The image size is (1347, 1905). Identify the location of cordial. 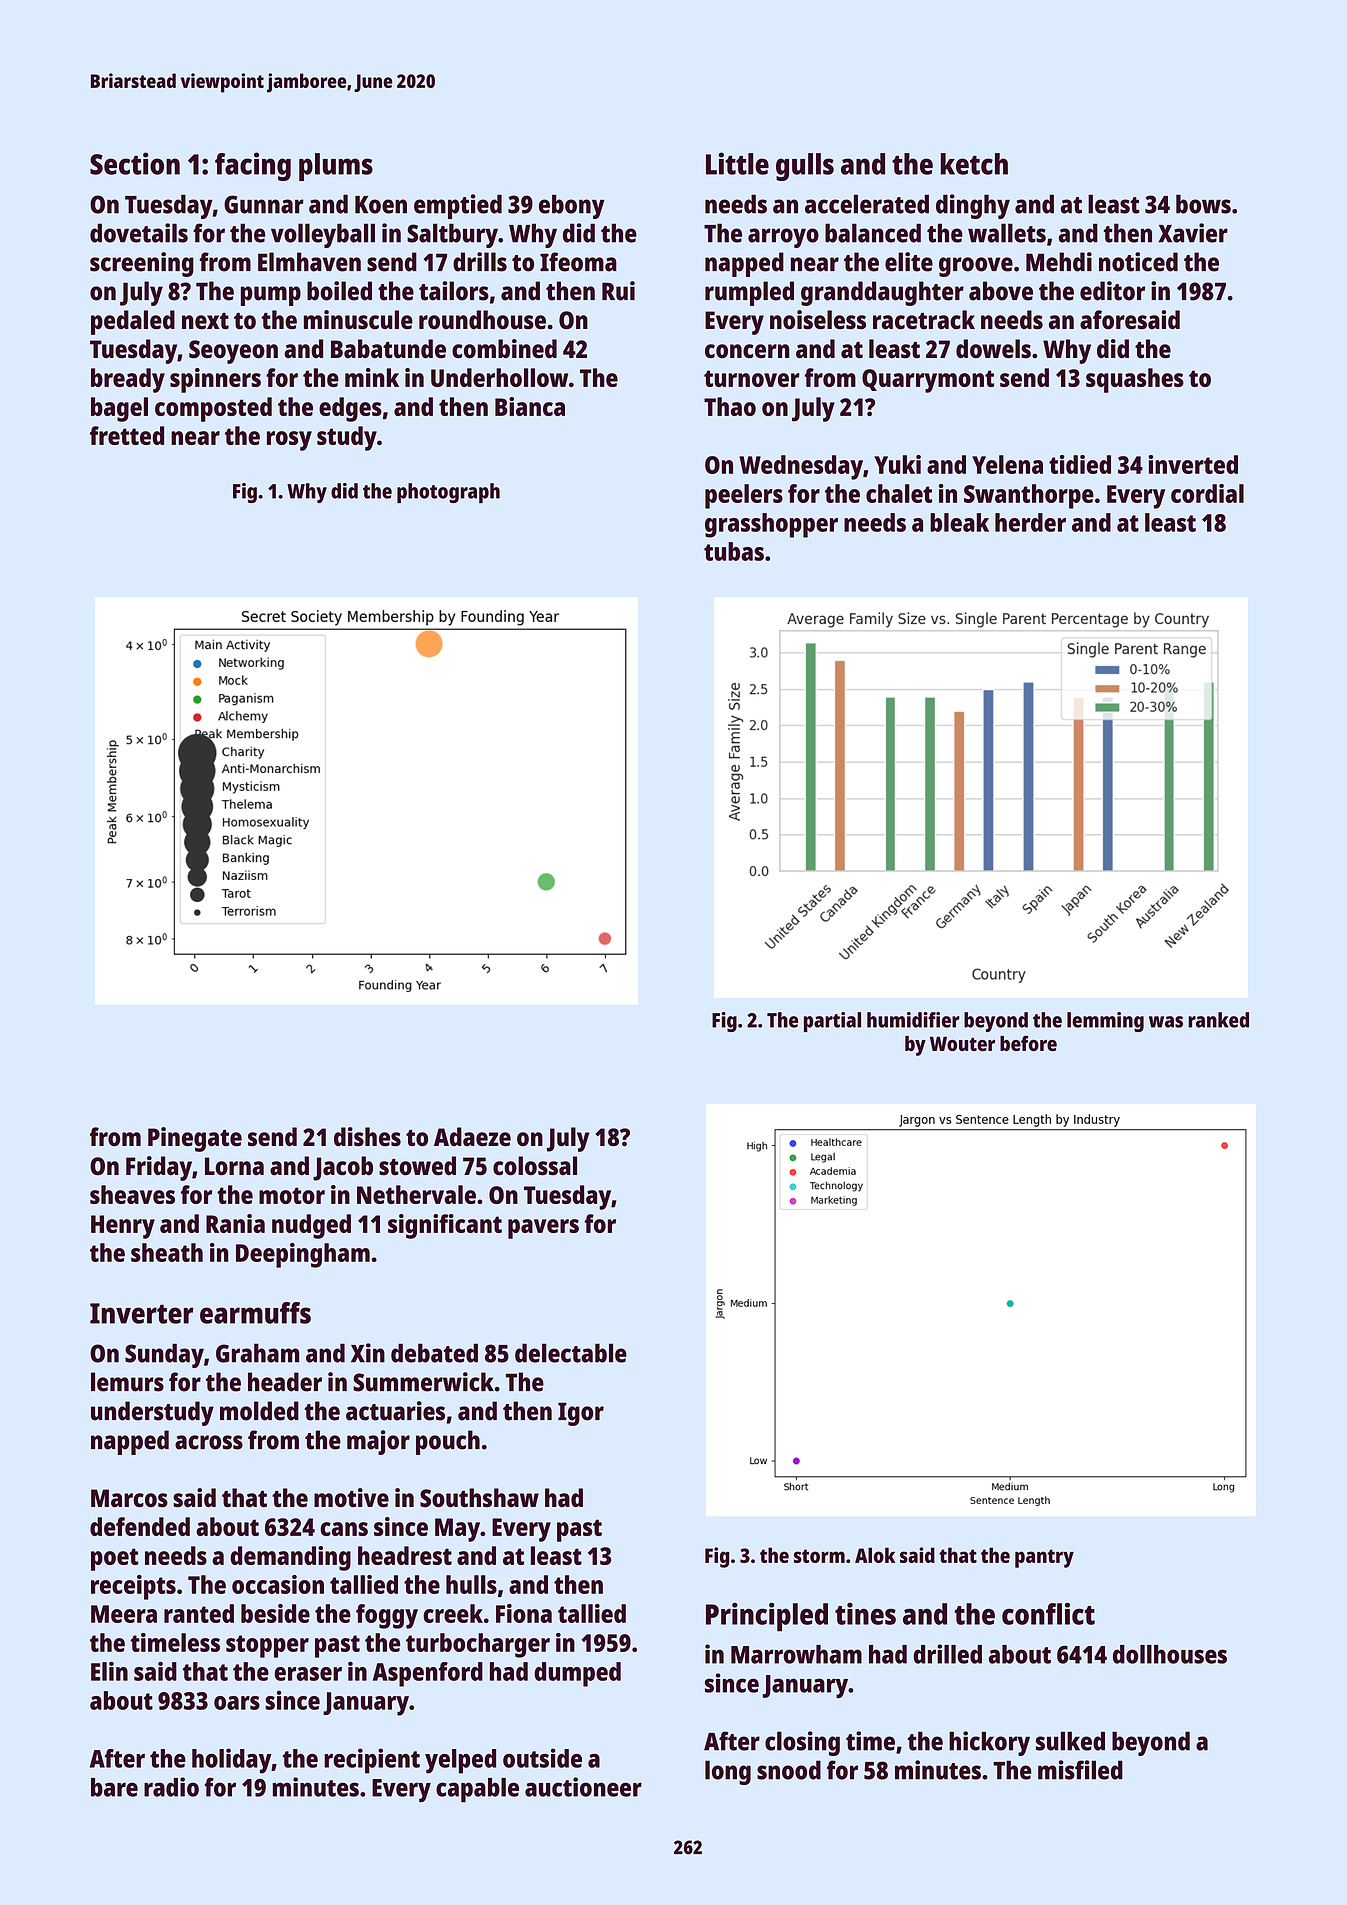
(1207, 493).
